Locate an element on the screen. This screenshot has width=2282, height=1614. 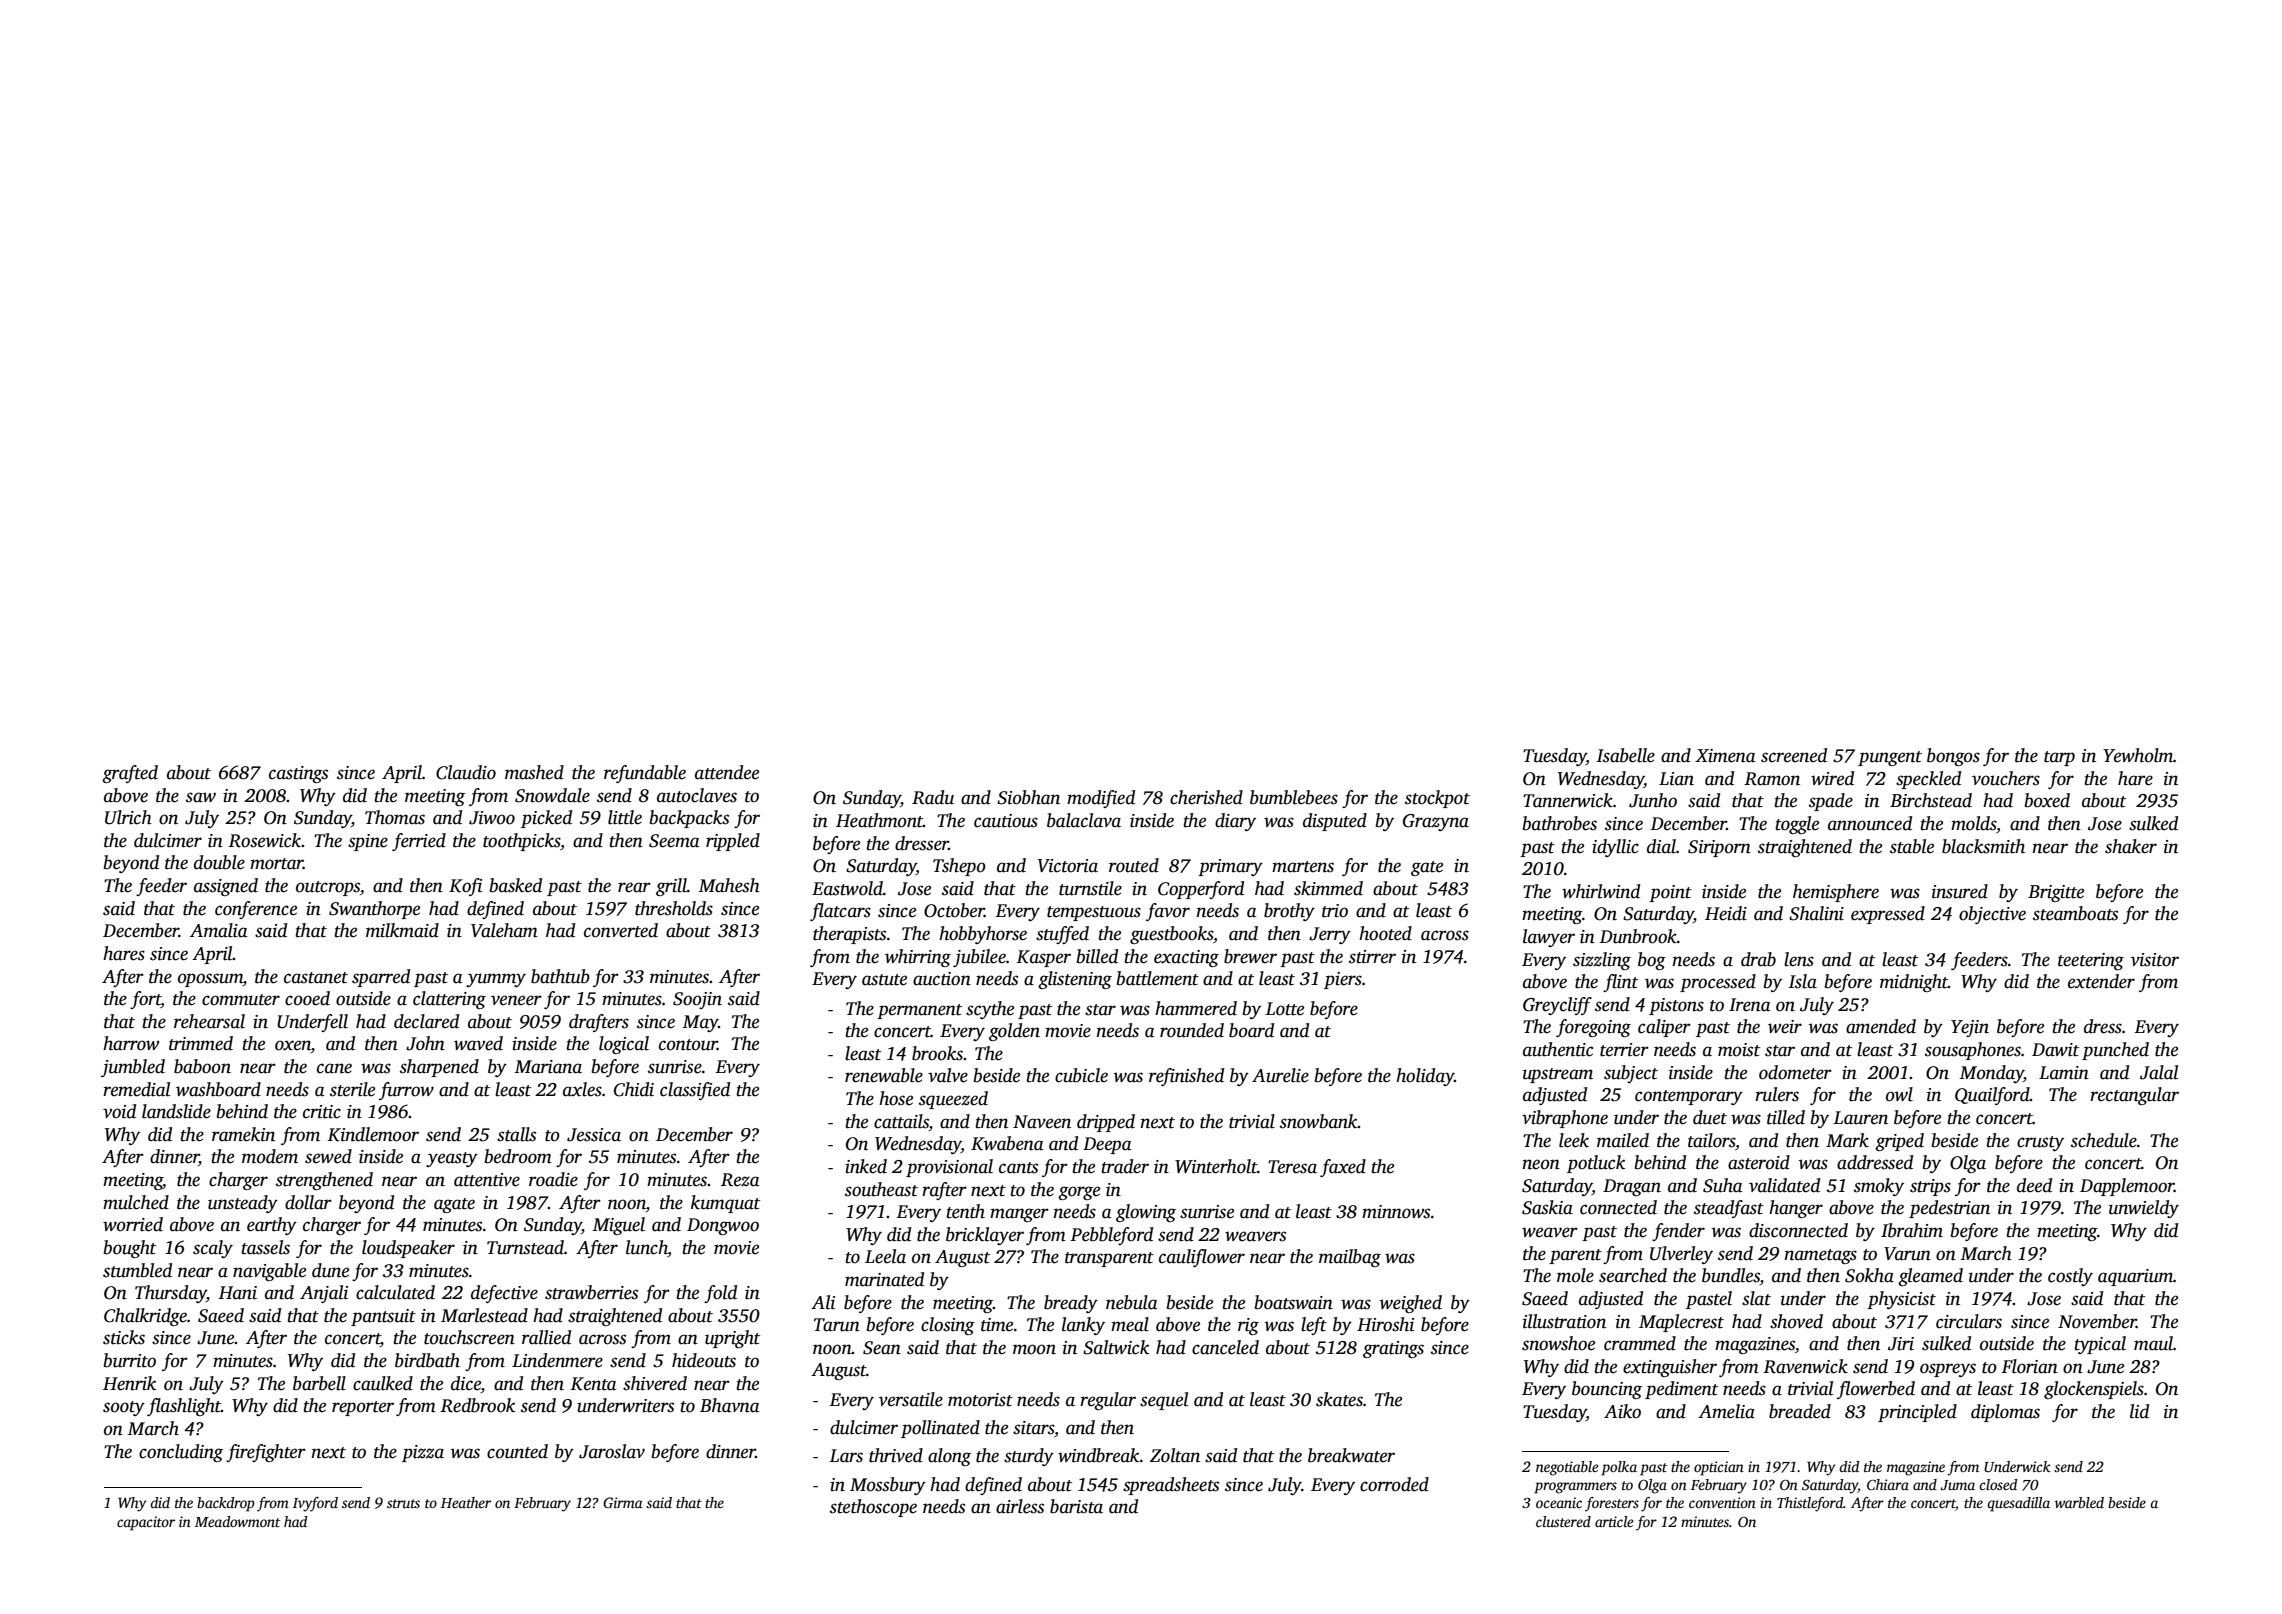
modified is located at coordinates (1101, 799).
